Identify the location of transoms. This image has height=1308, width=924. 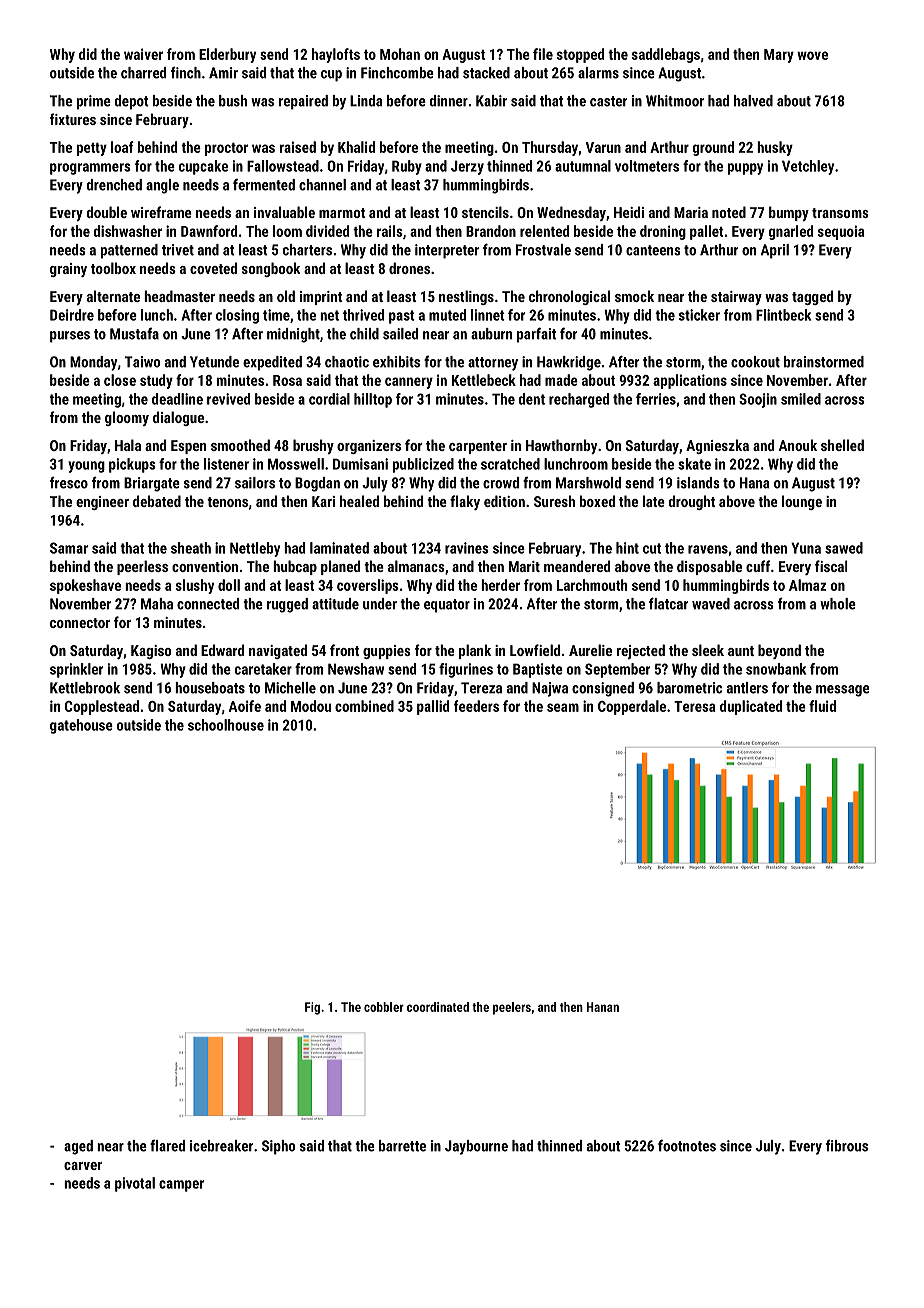
(840, 213).
